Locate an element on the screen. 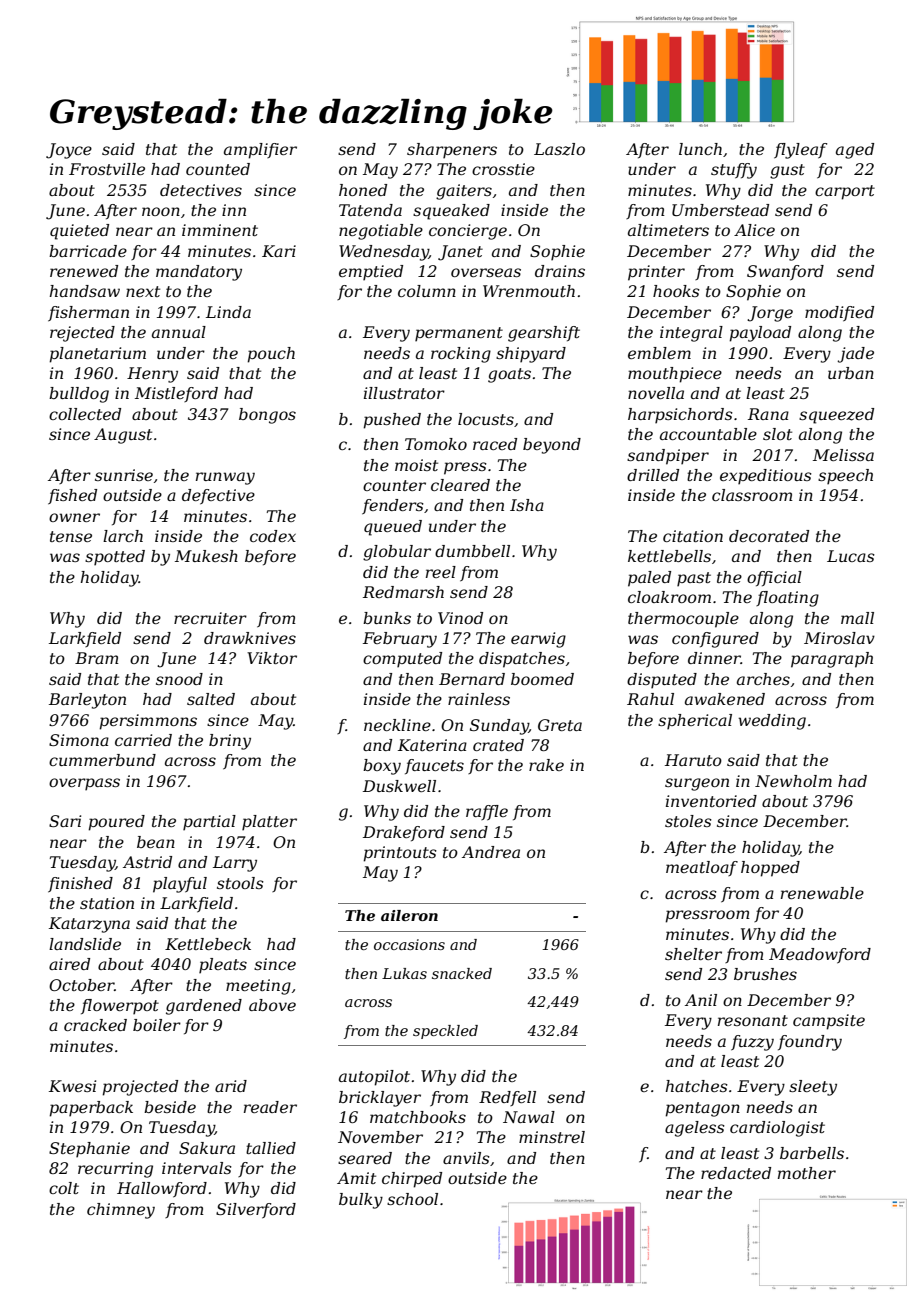 The height and width of the screenshot is (1308, 924). crosstie is located at coordinates (503, 169).
